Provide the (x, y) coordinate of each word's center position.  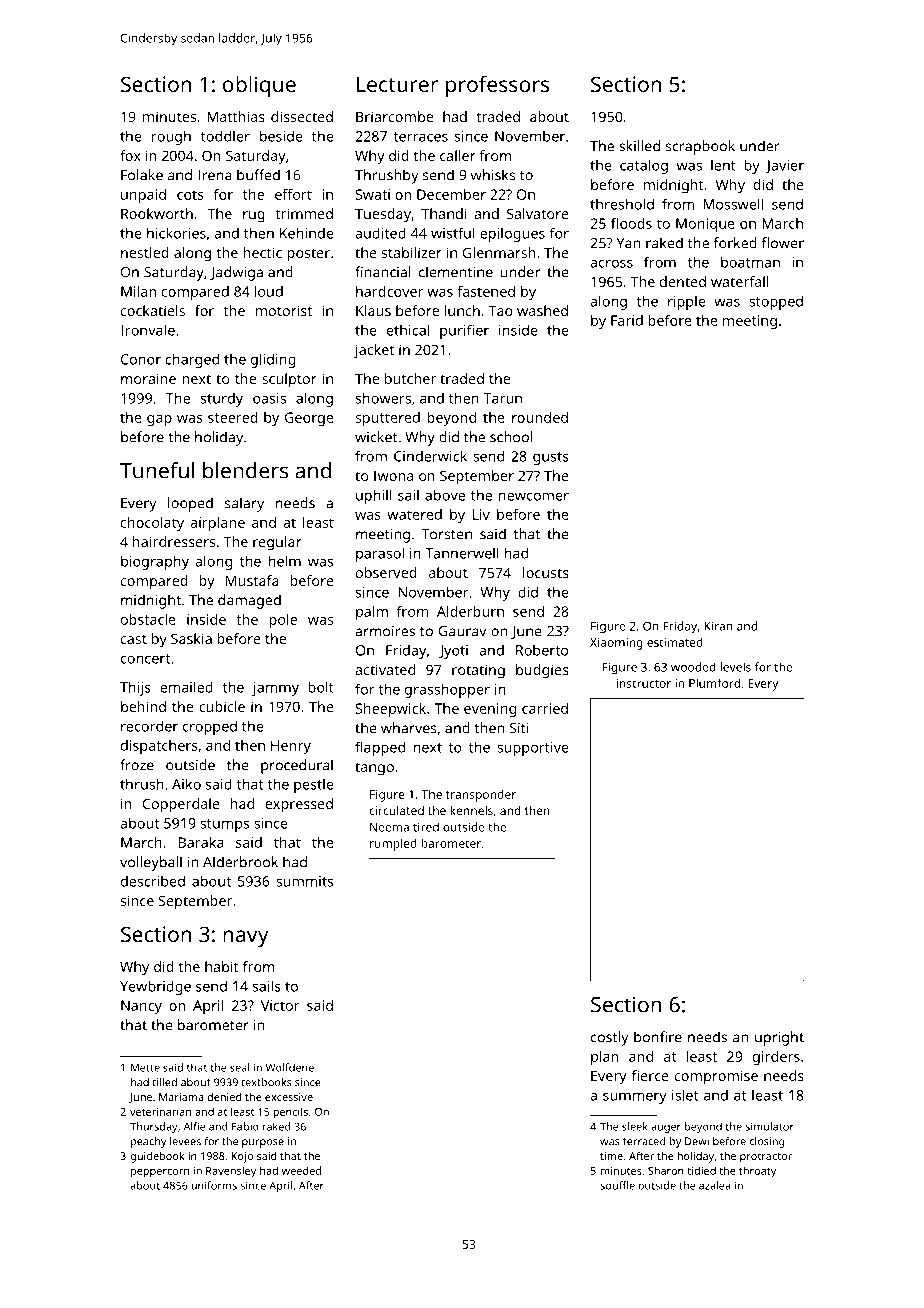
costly (609, 1038)
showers (383, 398)
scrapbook (700, 147)
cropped (210, 727)
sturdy (222, 399)
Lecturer (397, 84)
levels (736, 667)
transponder (481, 795)
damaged (249, 601)
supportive (533, 749)
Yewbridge (155, 987)
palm (372, 613)
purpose (263, 1143)
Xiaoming (616, 644)
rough (171, 137)
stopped (776, 302)
